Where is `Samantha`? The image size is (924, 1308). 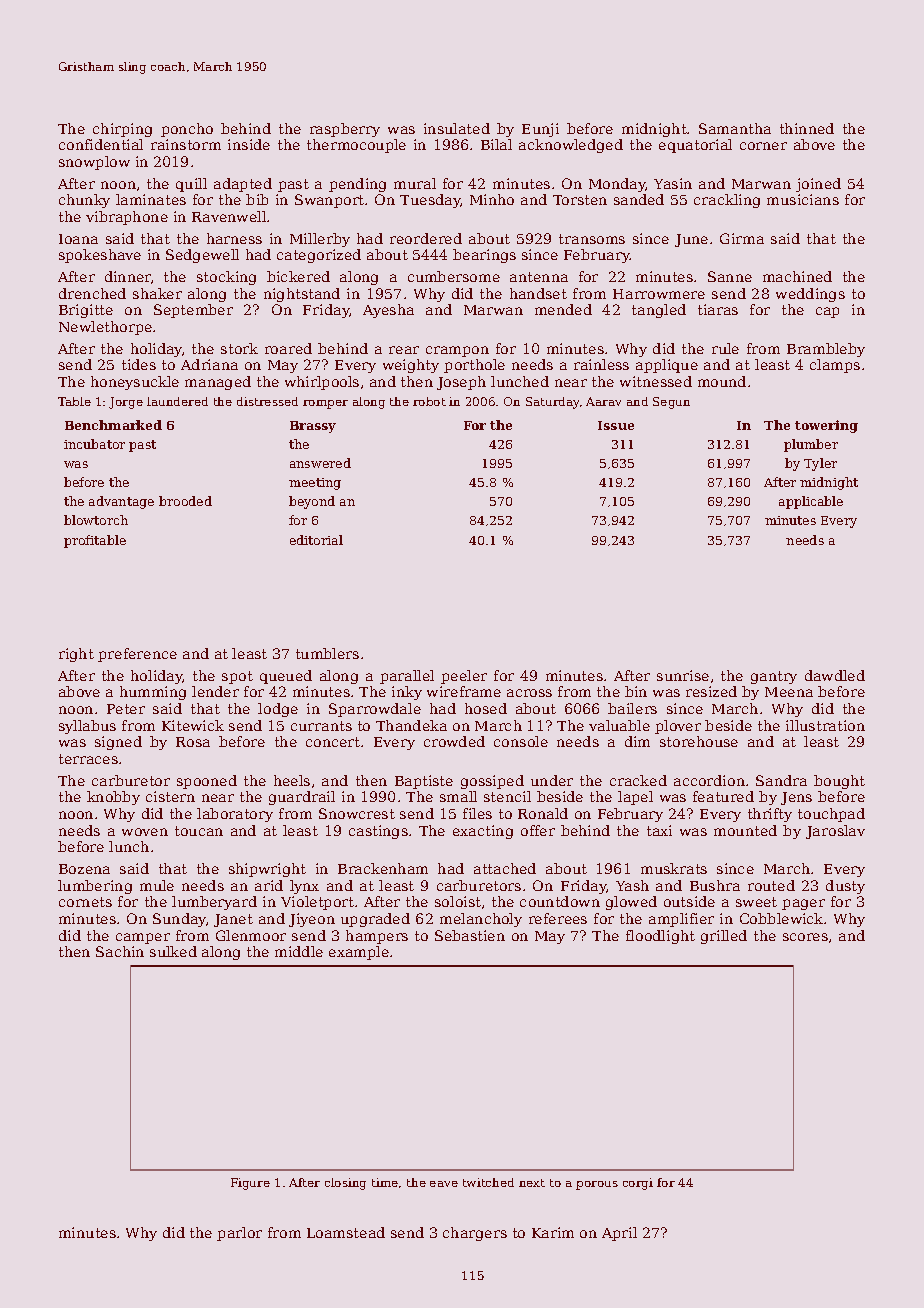 Samantha is located at coordinates (735, 128).
